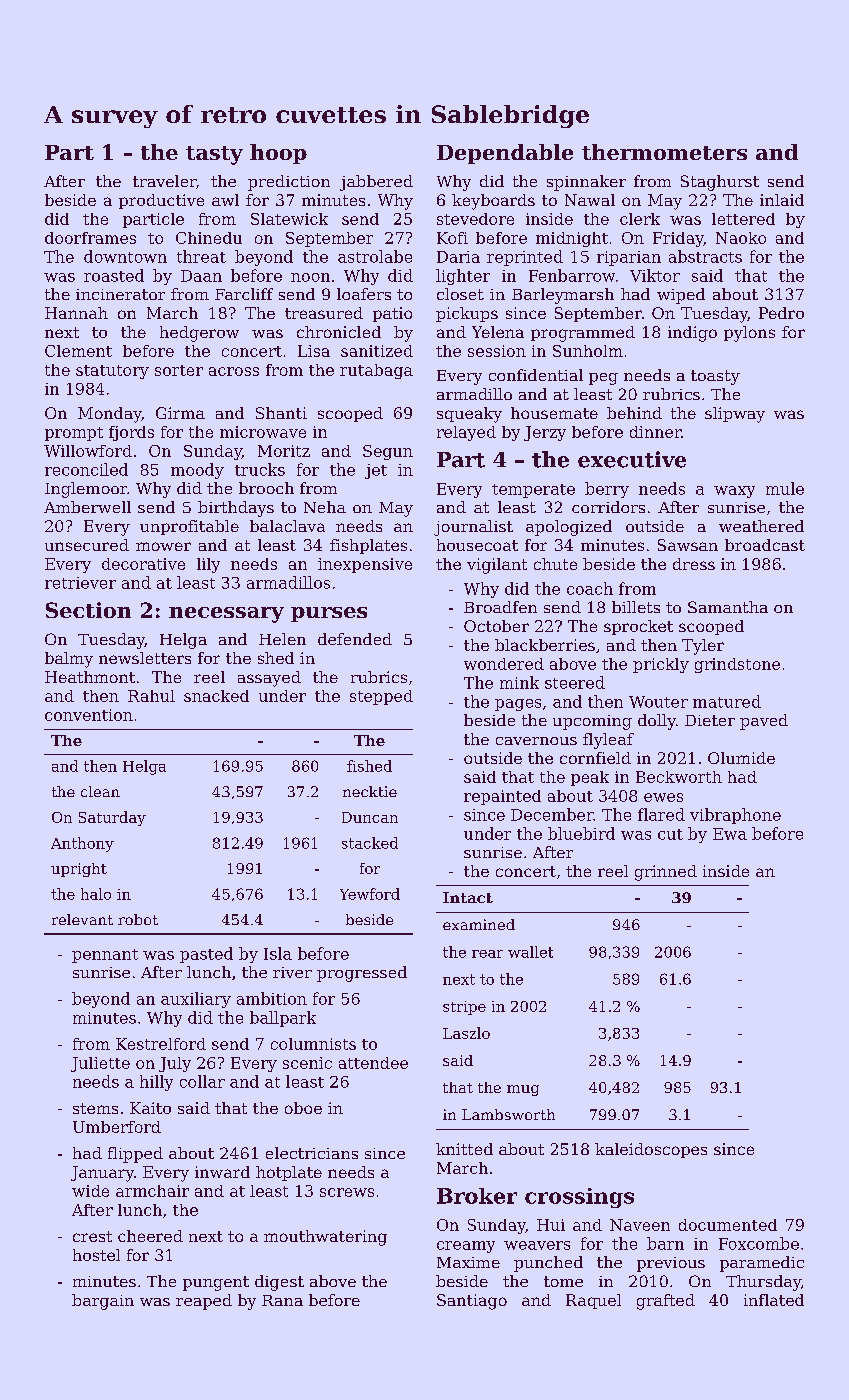  I want to click on defended, so click(355, 639).
